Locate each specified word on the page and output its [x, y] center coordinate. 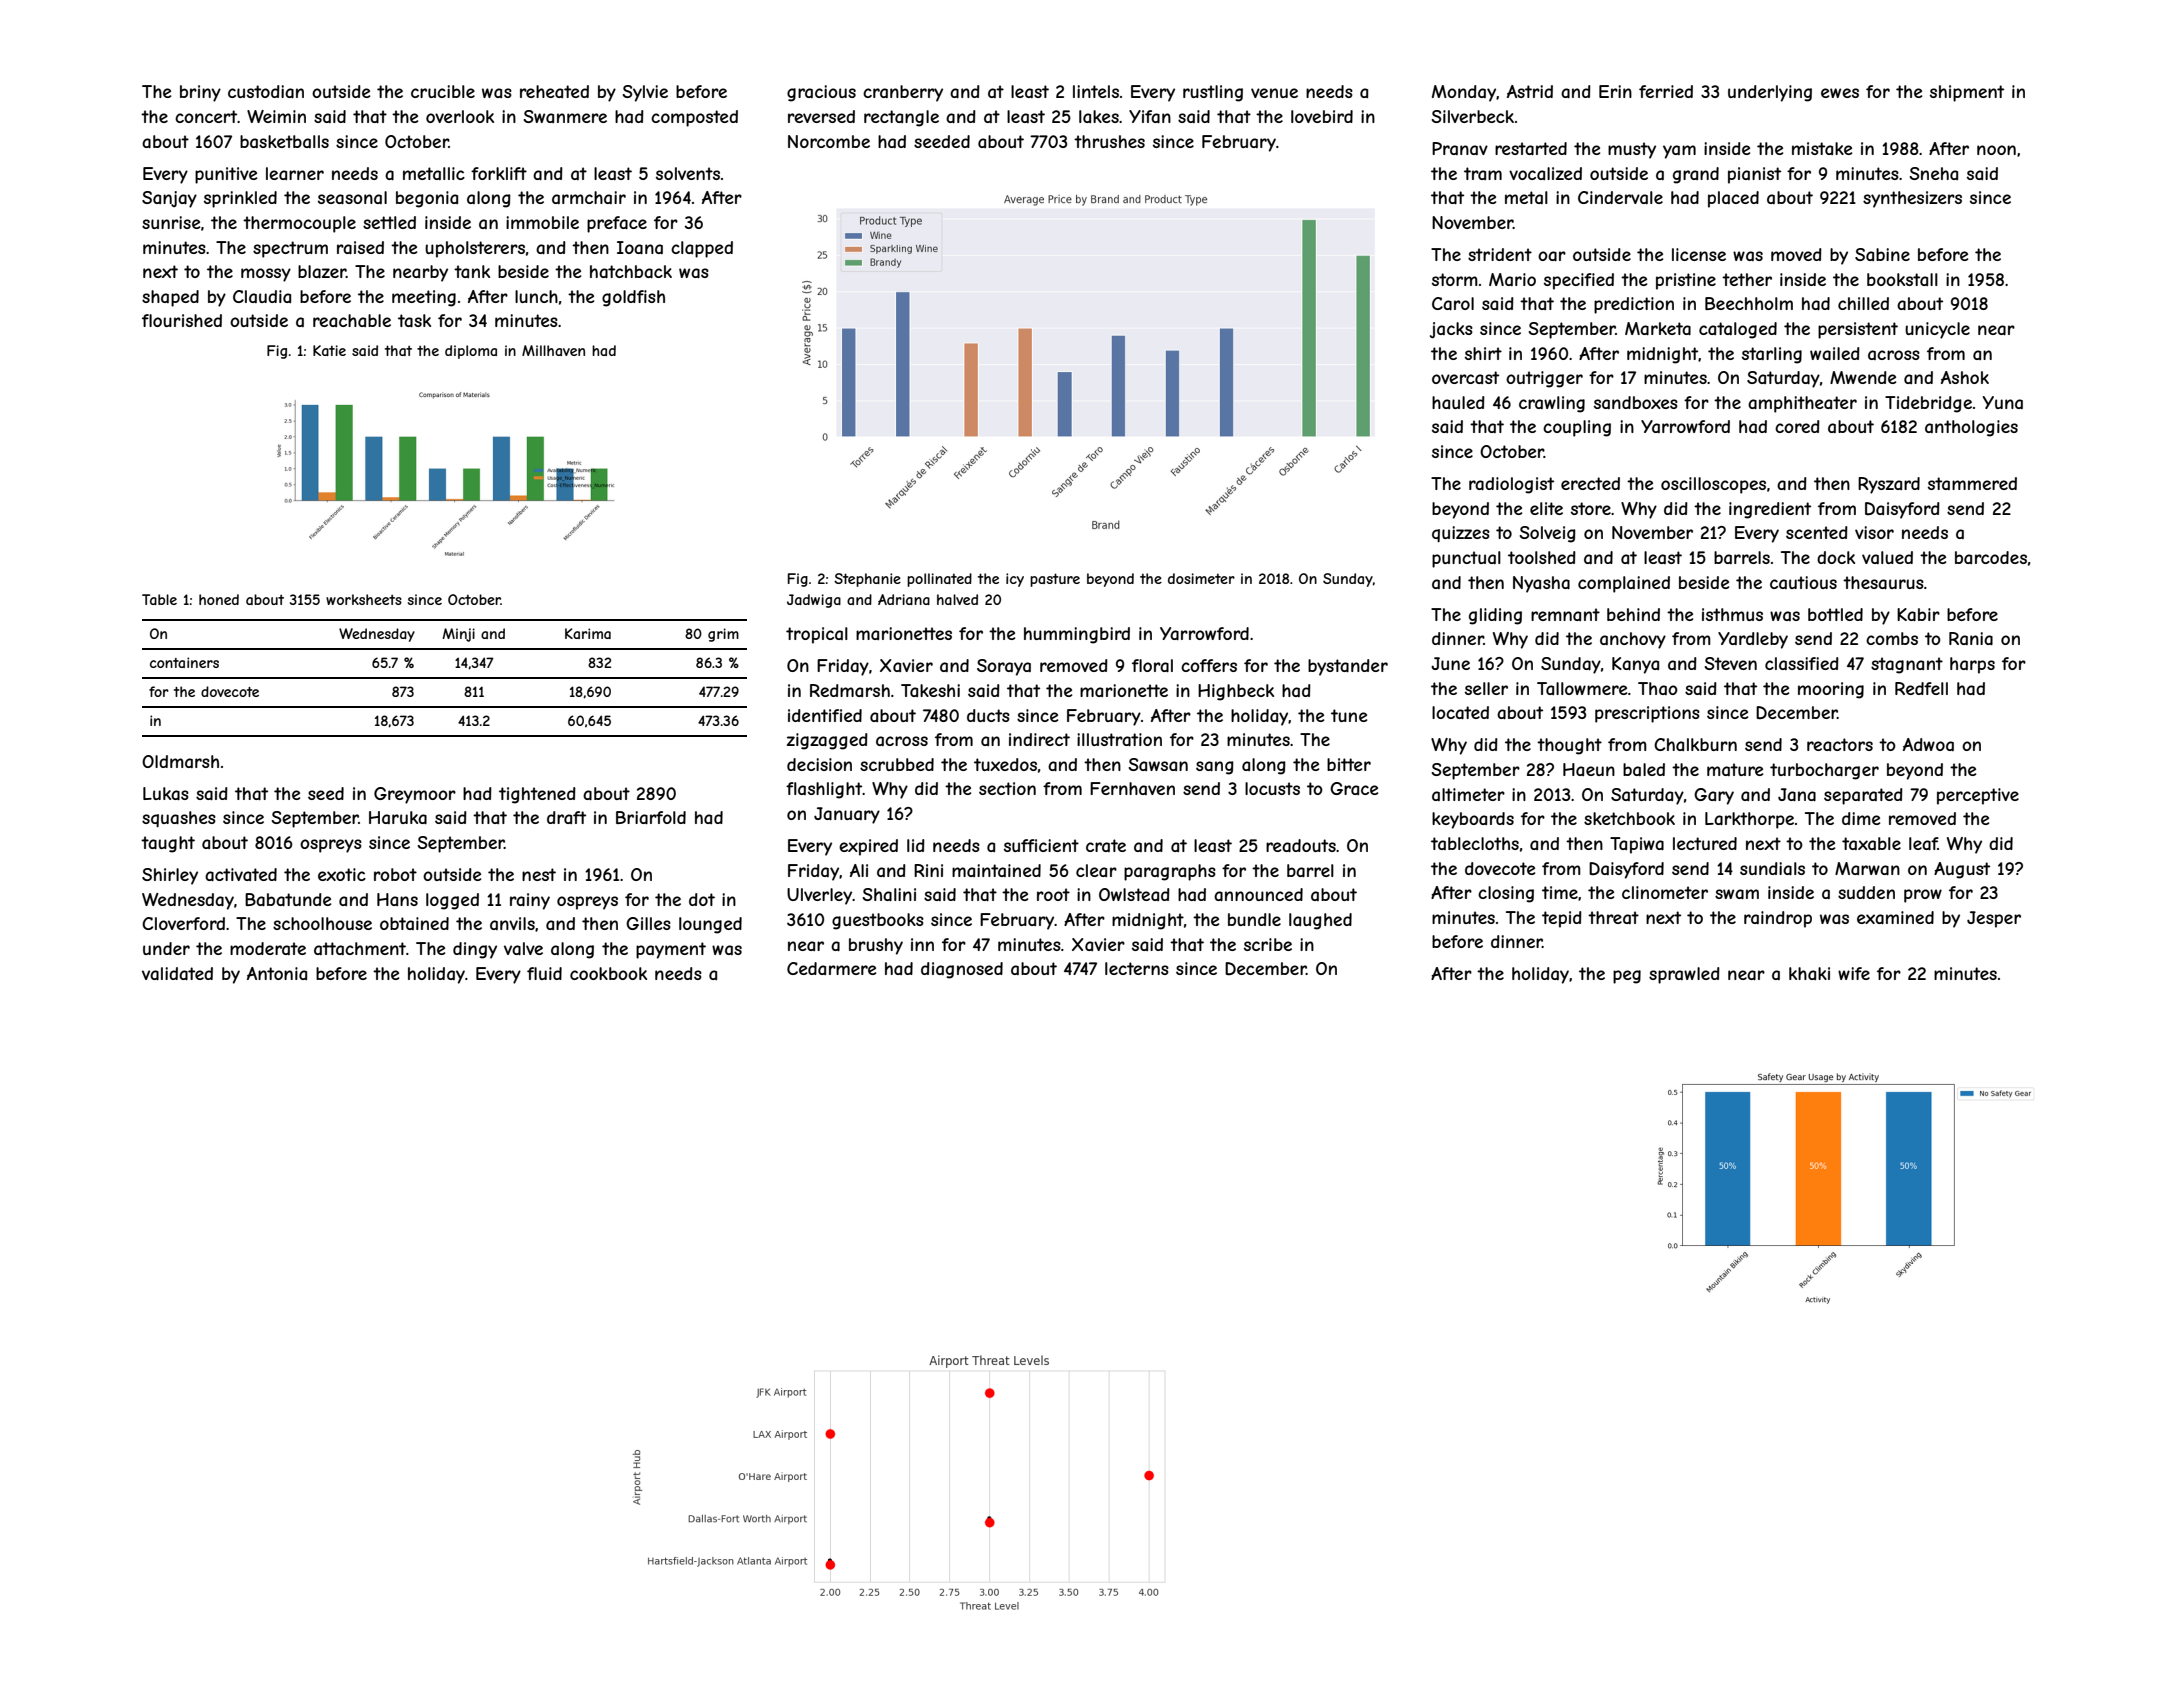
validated [177, 973]
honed [219, 599]
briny [200, 93]
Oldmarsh [180, 761]
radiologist [1511, 485]
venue [1274, 93]
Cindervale [1620, 197]
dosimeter [1201, 578]
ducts [988, 715]
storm [1455, 279]
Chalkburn [1695, 744]
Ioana [640, 247]
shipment [1967, 93]
